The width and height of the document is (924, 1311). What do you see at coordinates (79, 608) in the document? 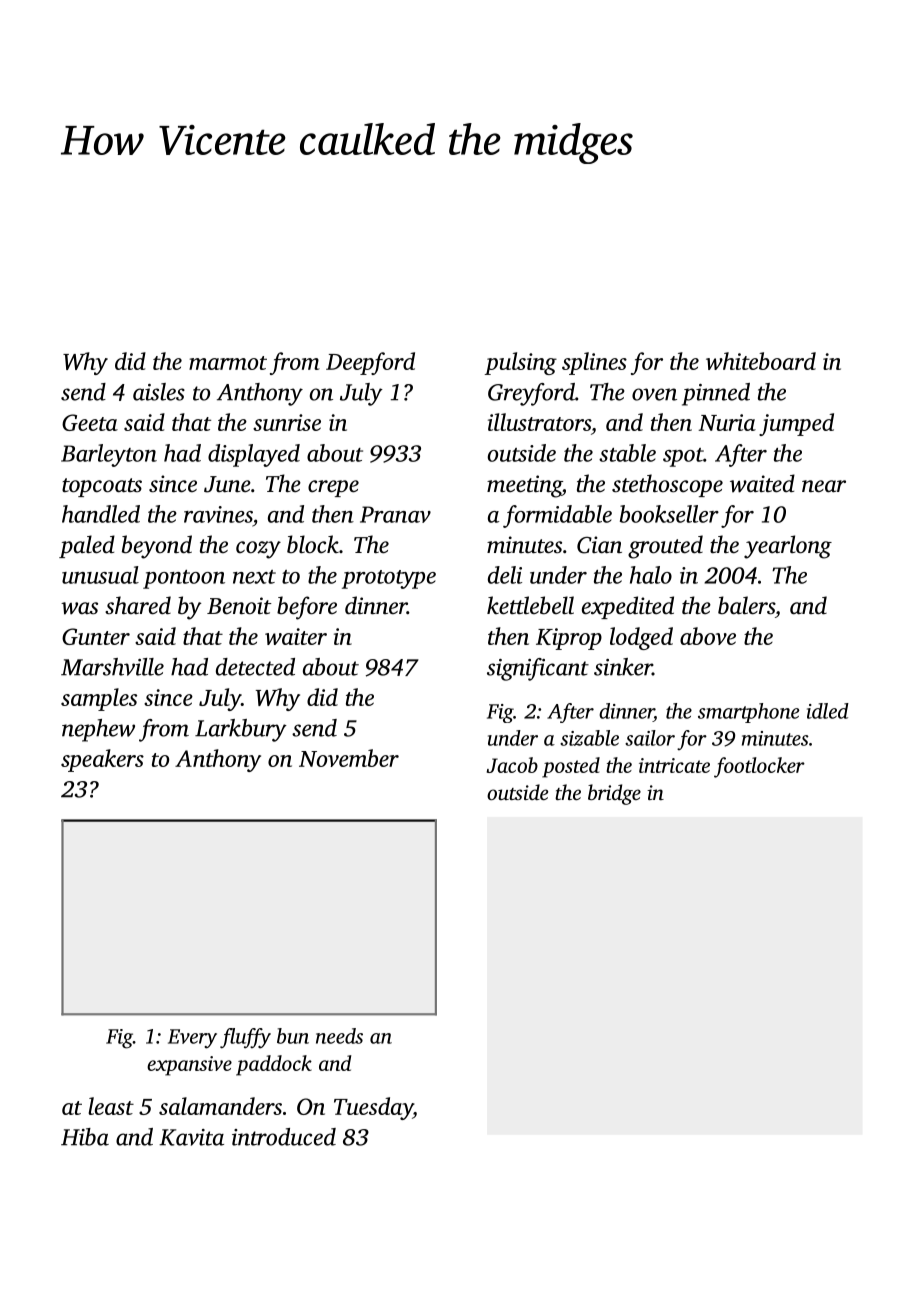
I see `was` at bounding box center [79, 608].
